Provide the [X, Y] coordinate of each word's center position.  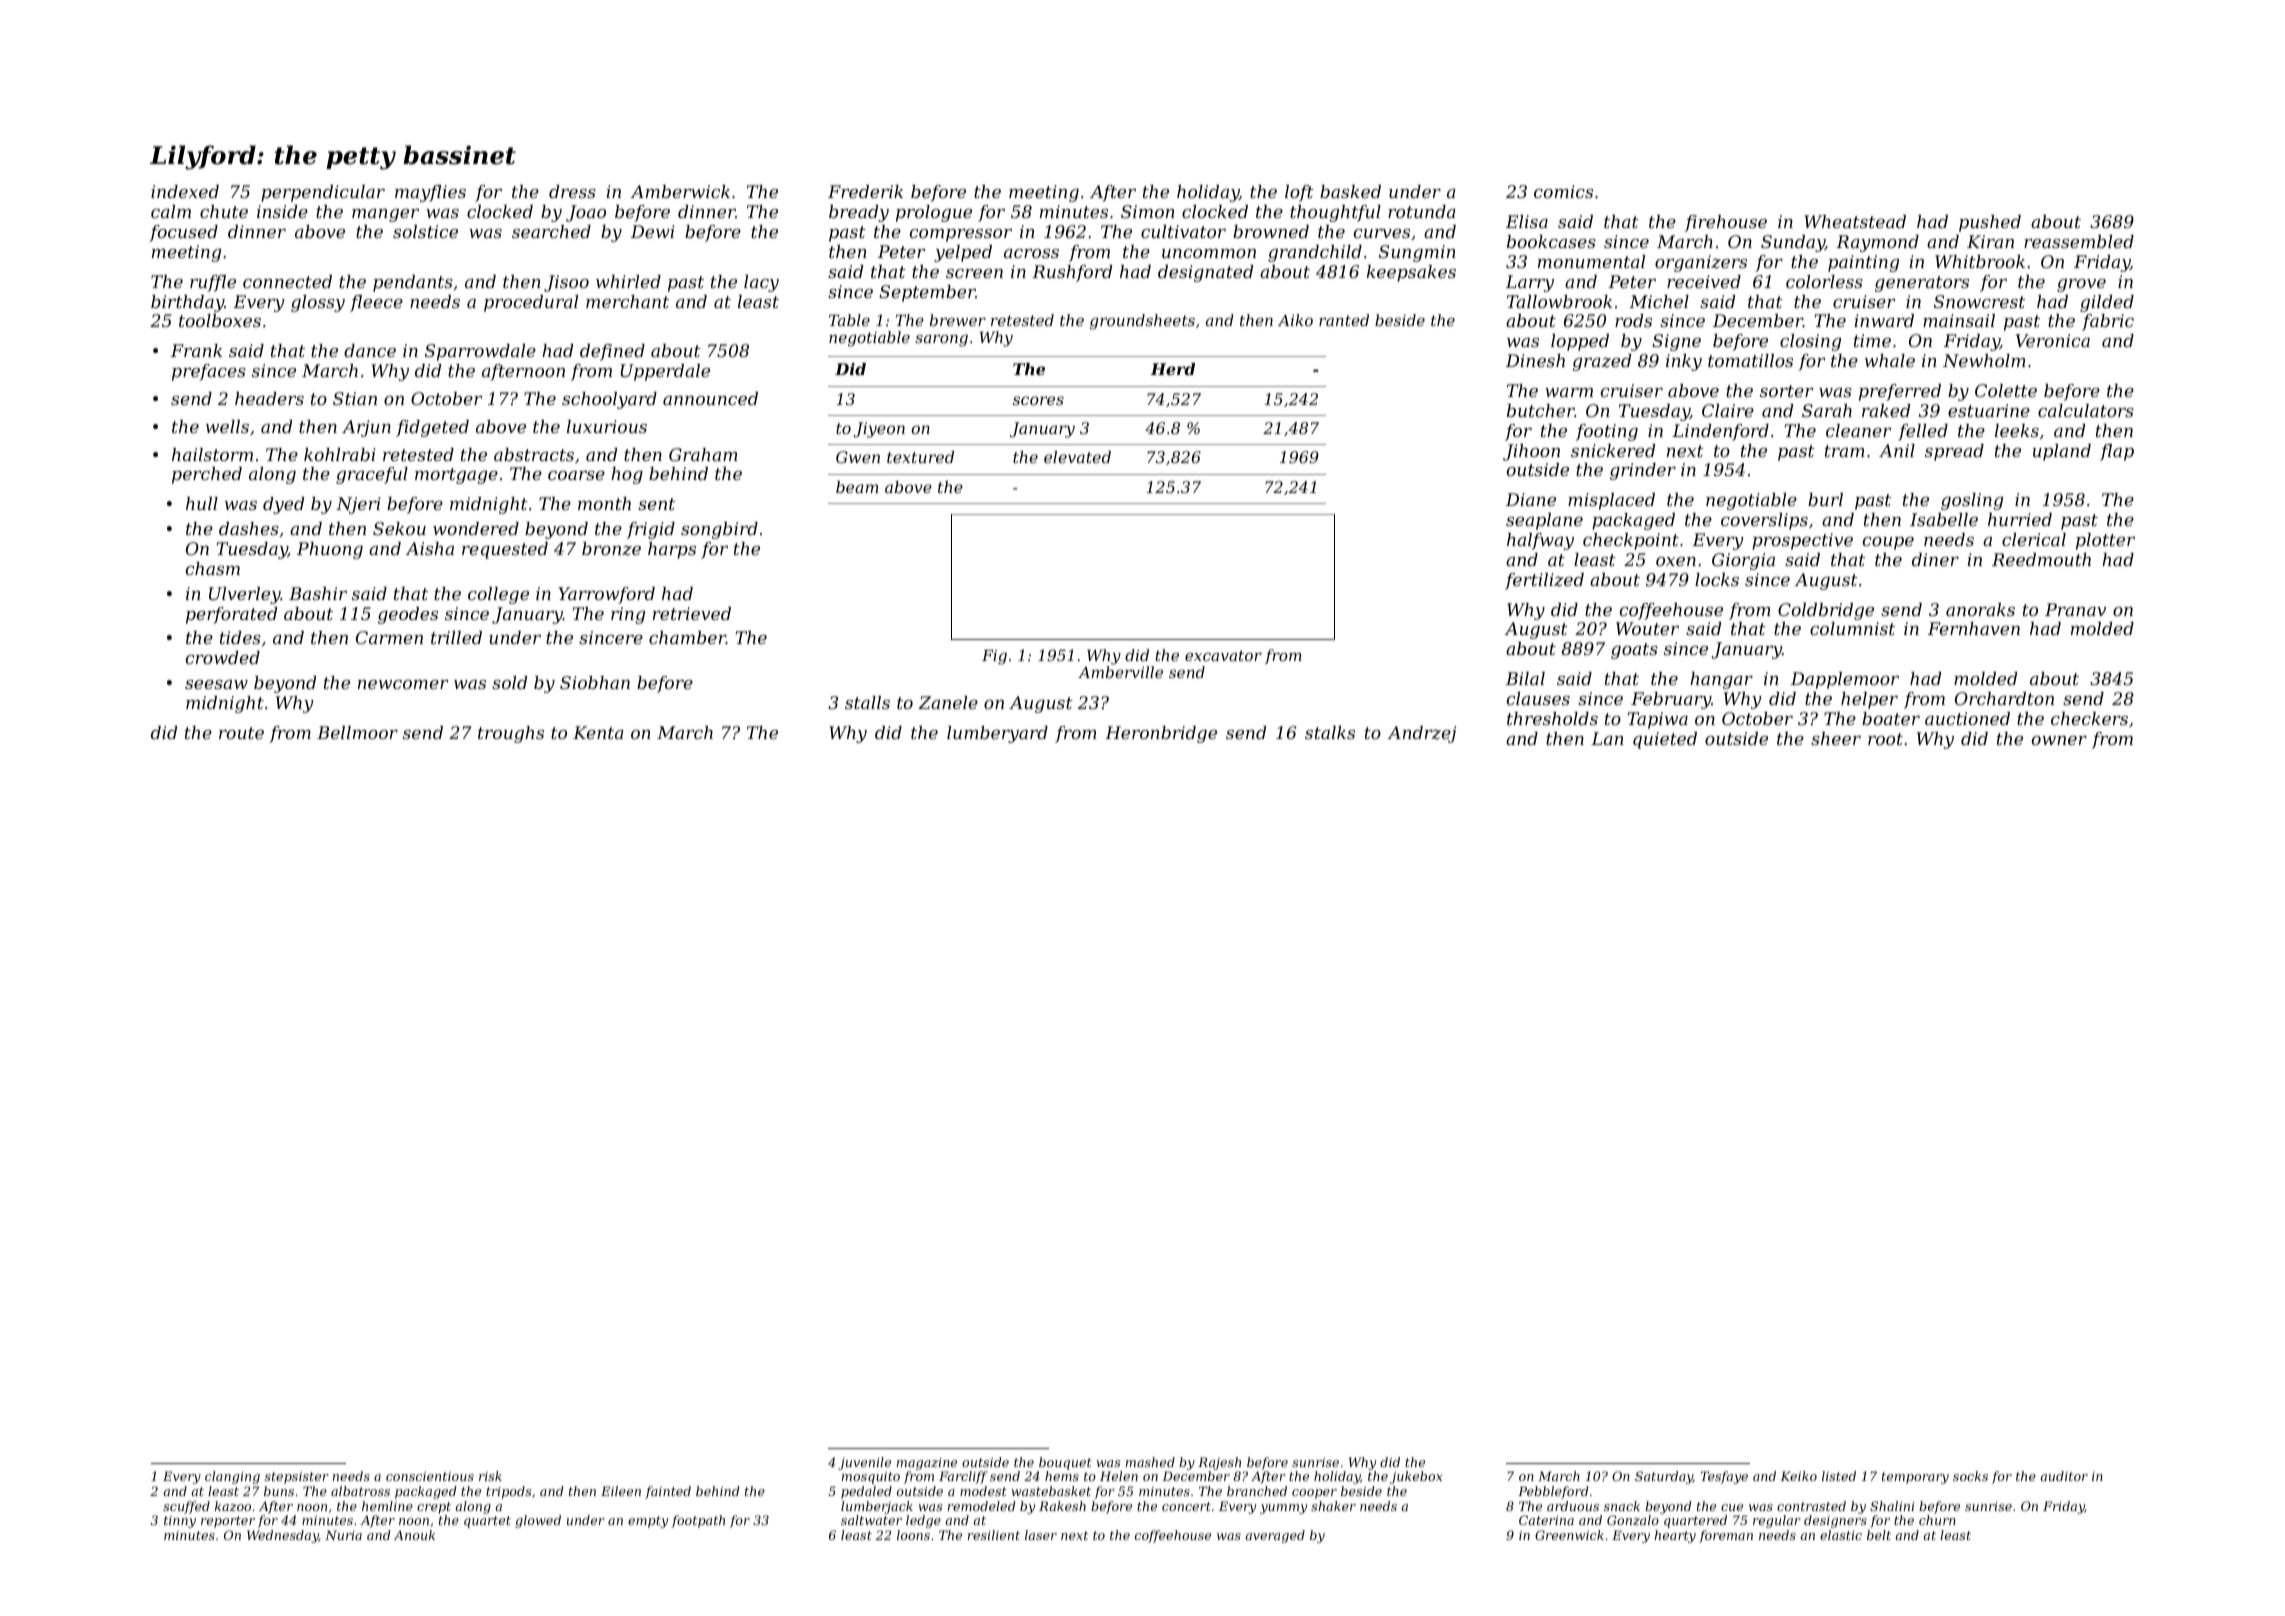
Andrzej [1422, 734]
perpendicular [323, 193]
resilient [994, 1535]
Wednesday [283, 1536]
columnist [1852, 628]
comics [1563, 191]
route [241, 733]
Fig [994, 657]
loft [1299, 193]
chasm [213, 568]
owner [2059, 740]
